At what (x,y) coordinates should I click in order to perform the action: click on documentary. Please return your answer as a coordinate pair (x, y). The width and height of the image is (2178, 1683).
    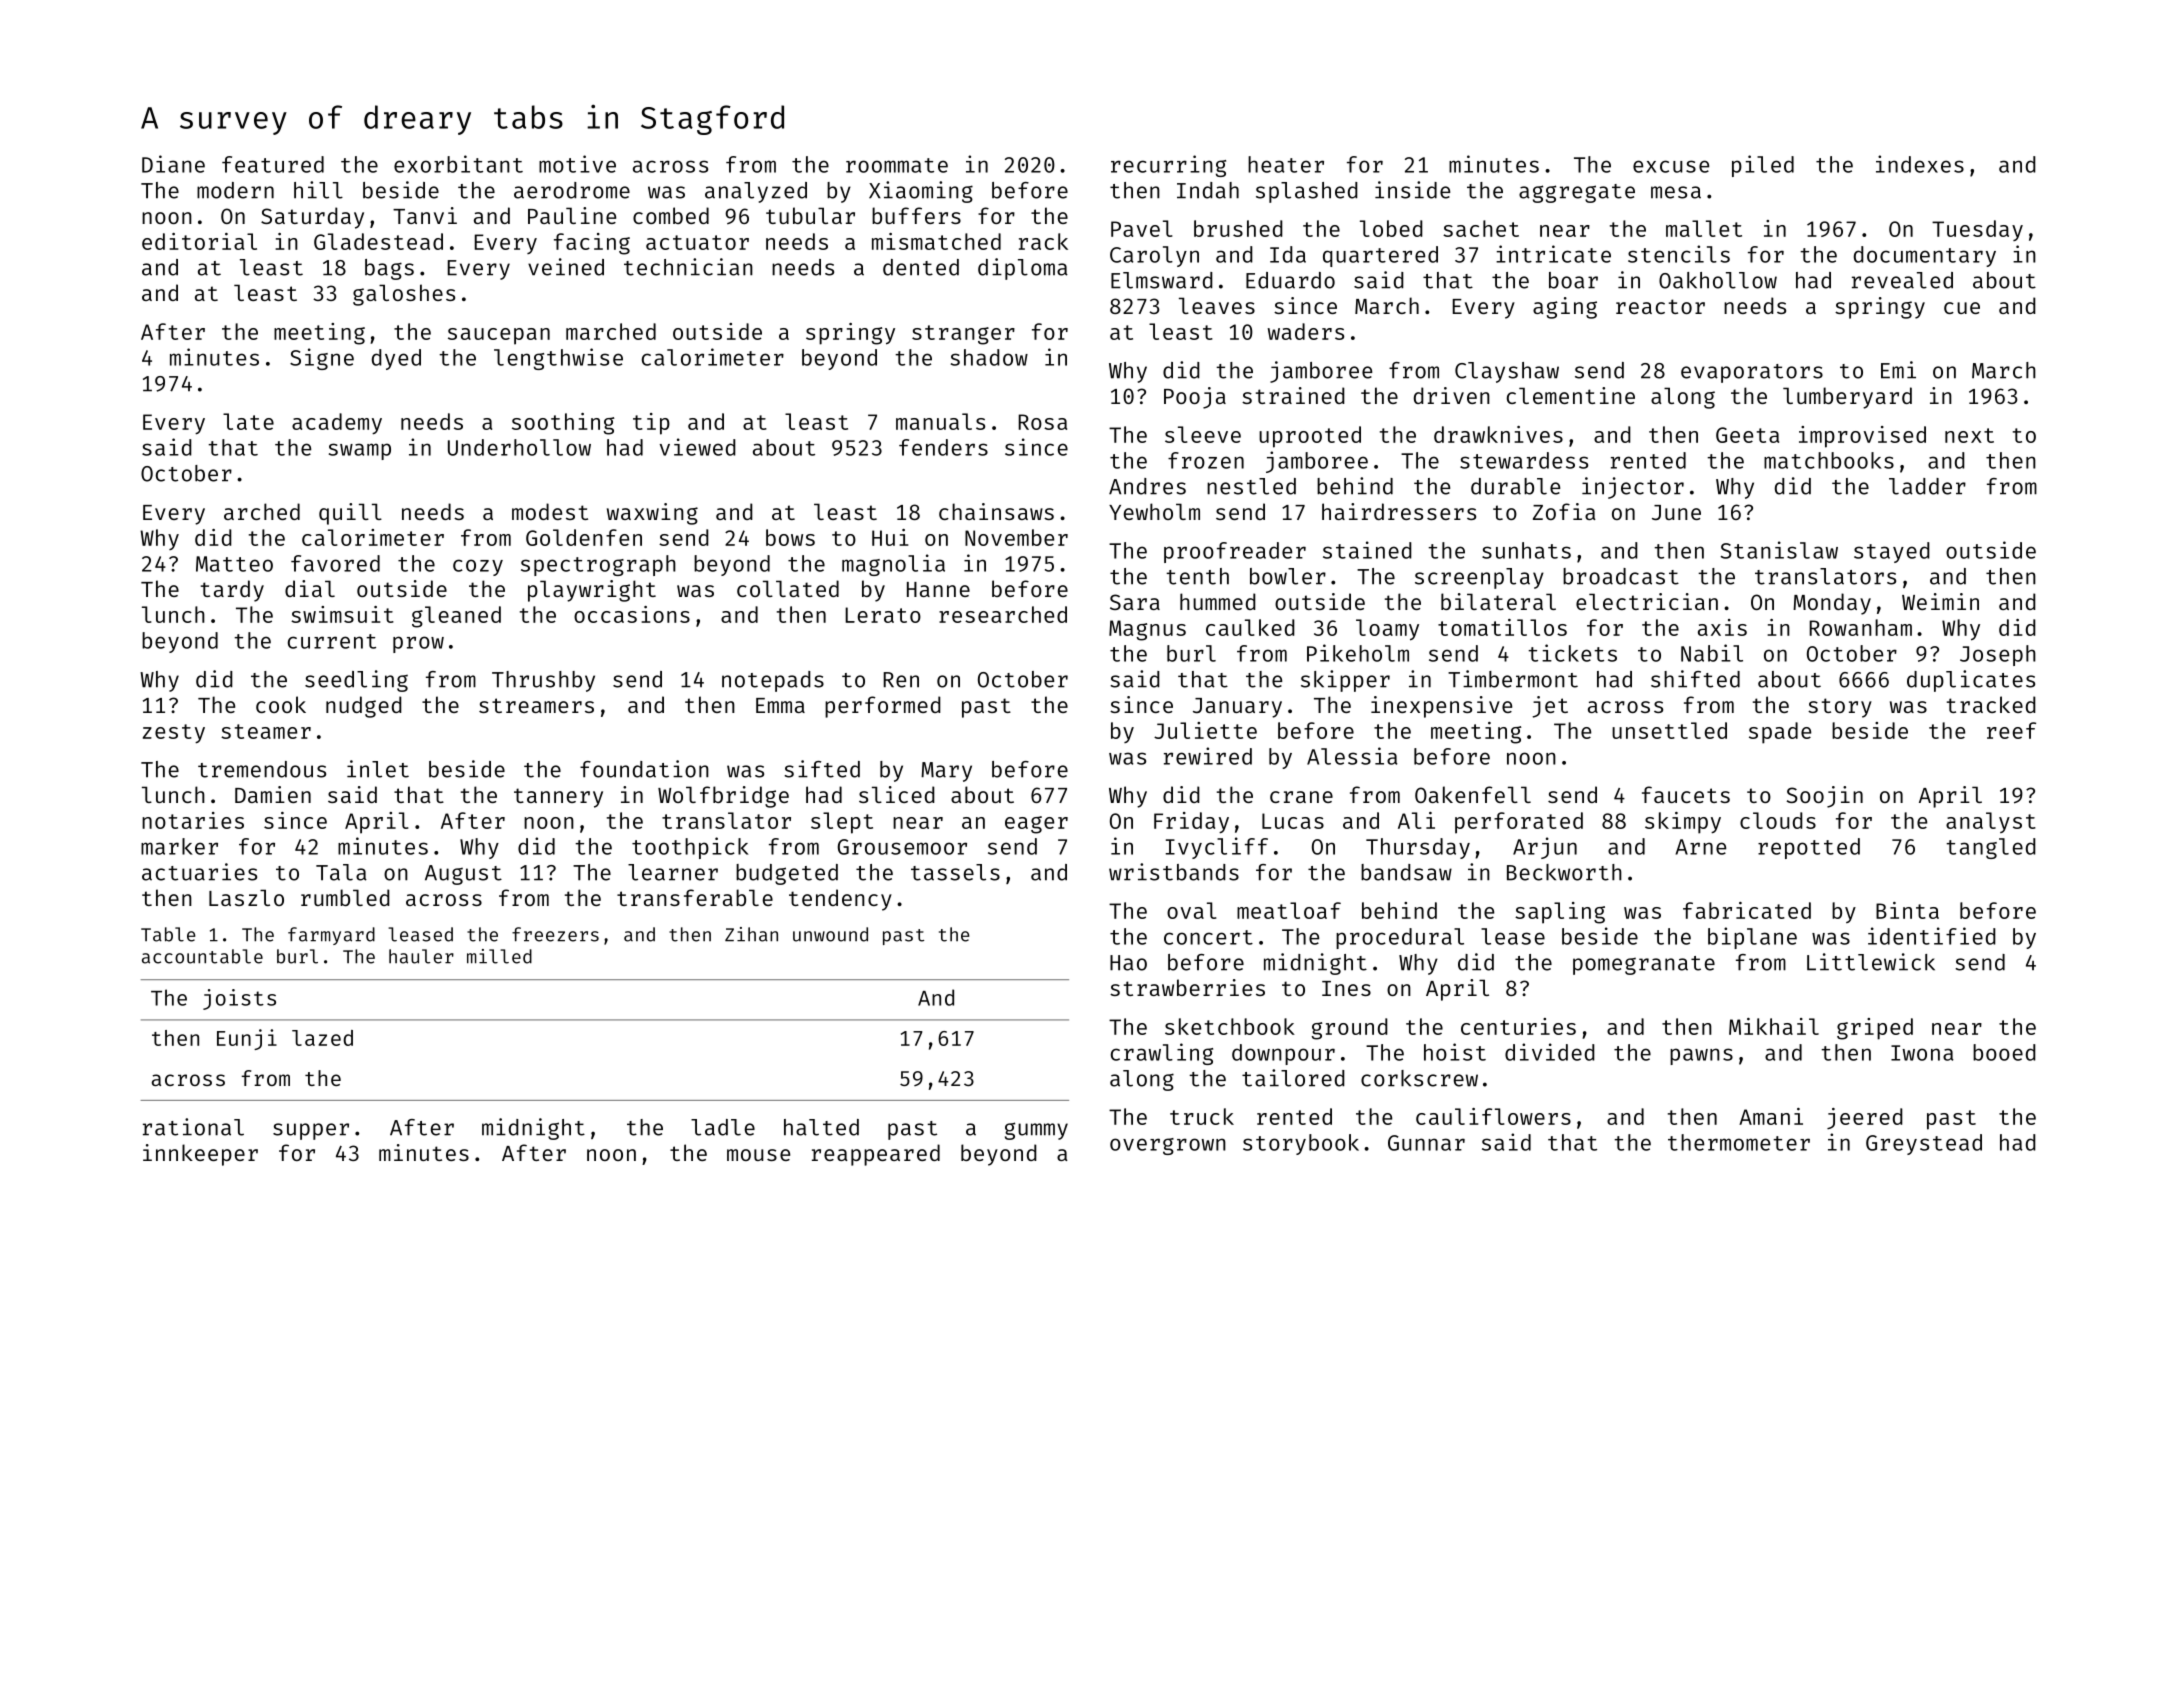
    Looking at the image, I should click on (1925, 256).
